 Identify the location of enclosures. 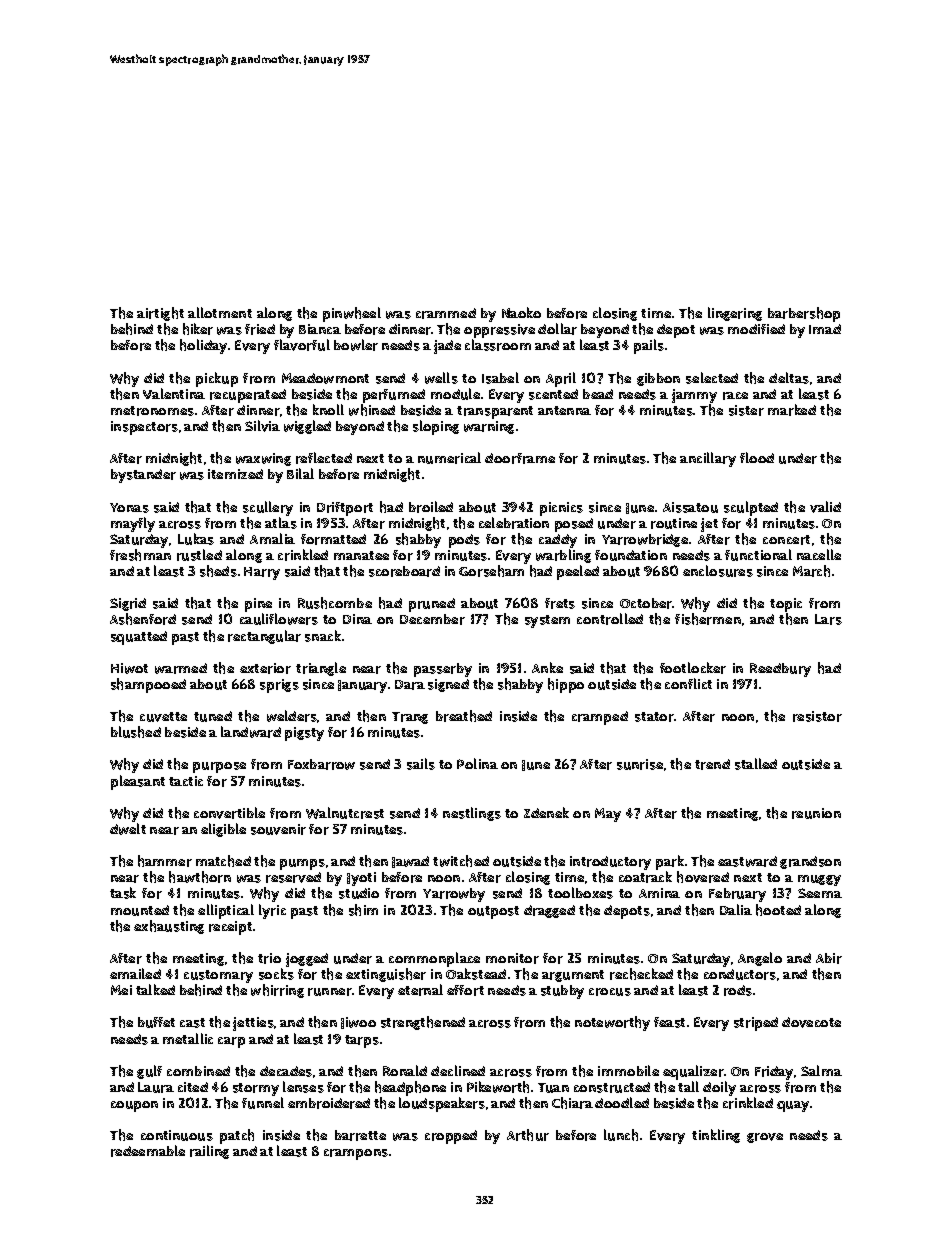
(718, 571).
